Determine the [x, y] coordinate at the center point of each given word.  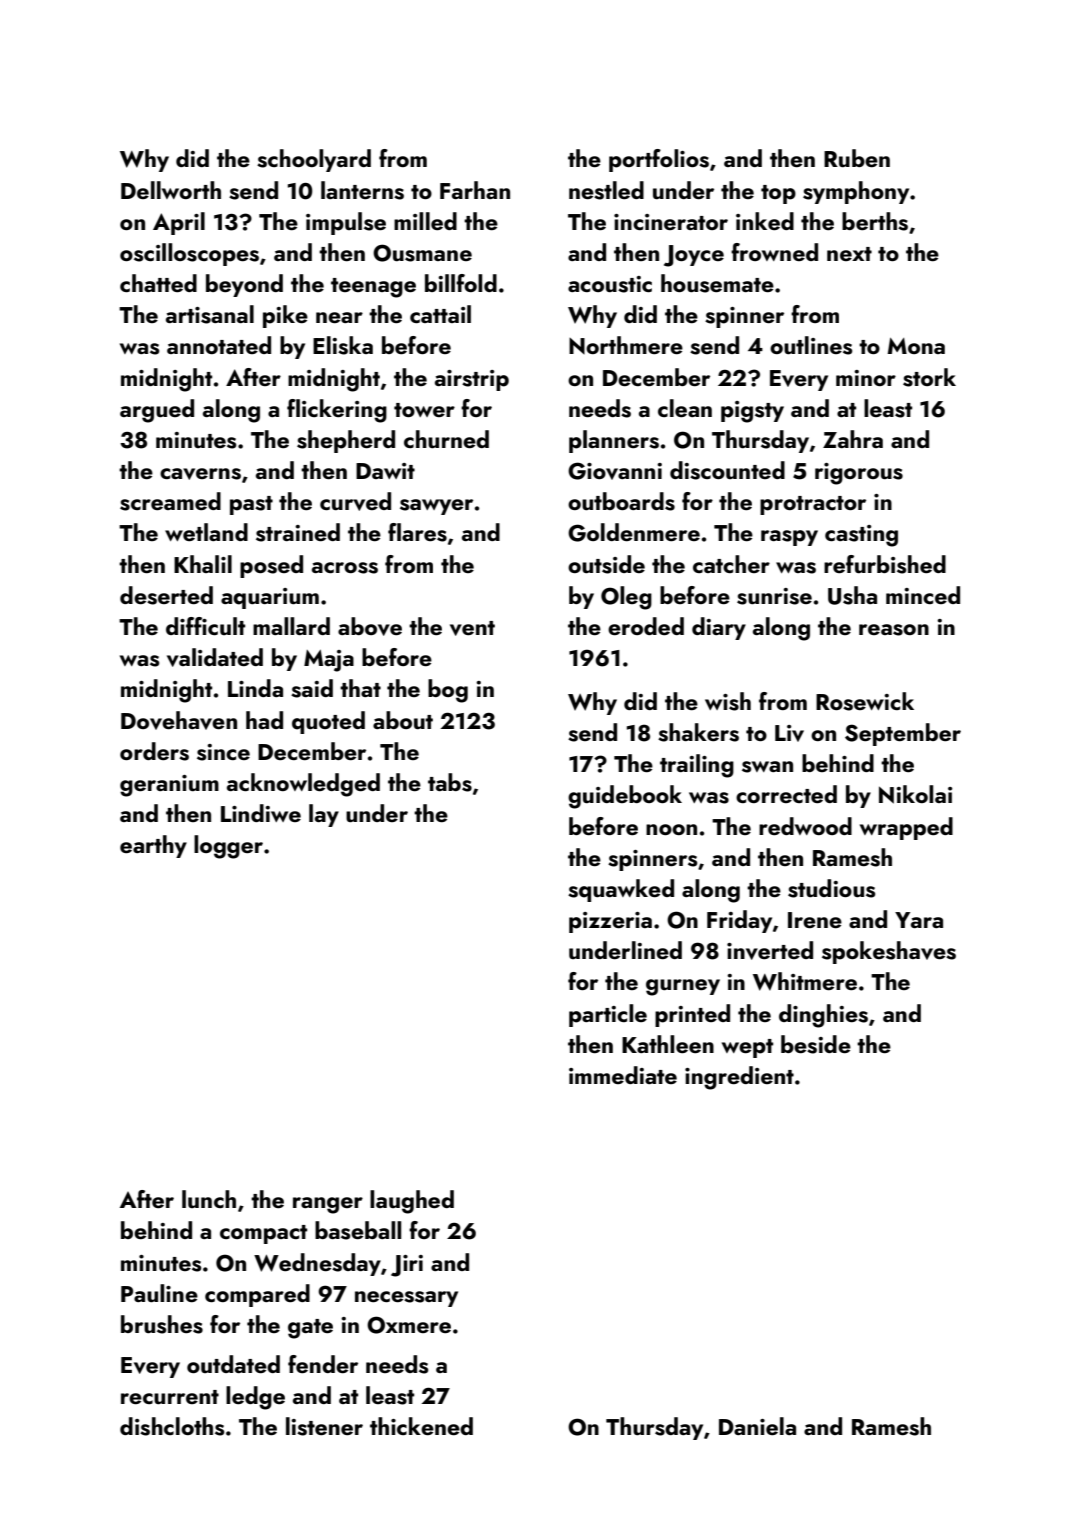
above [370, 626]
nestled [606, 190]
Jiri [407, 1266]
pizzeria [610, 922]
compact [263, 1234]
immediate [623, 1075]
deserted [166, 595]
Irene [815, 920]
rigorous [859, 474]
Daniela [757, 1426]
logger [228, 847]
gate [310, 1329]
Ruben [857, 158]
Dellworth [171, 190]
